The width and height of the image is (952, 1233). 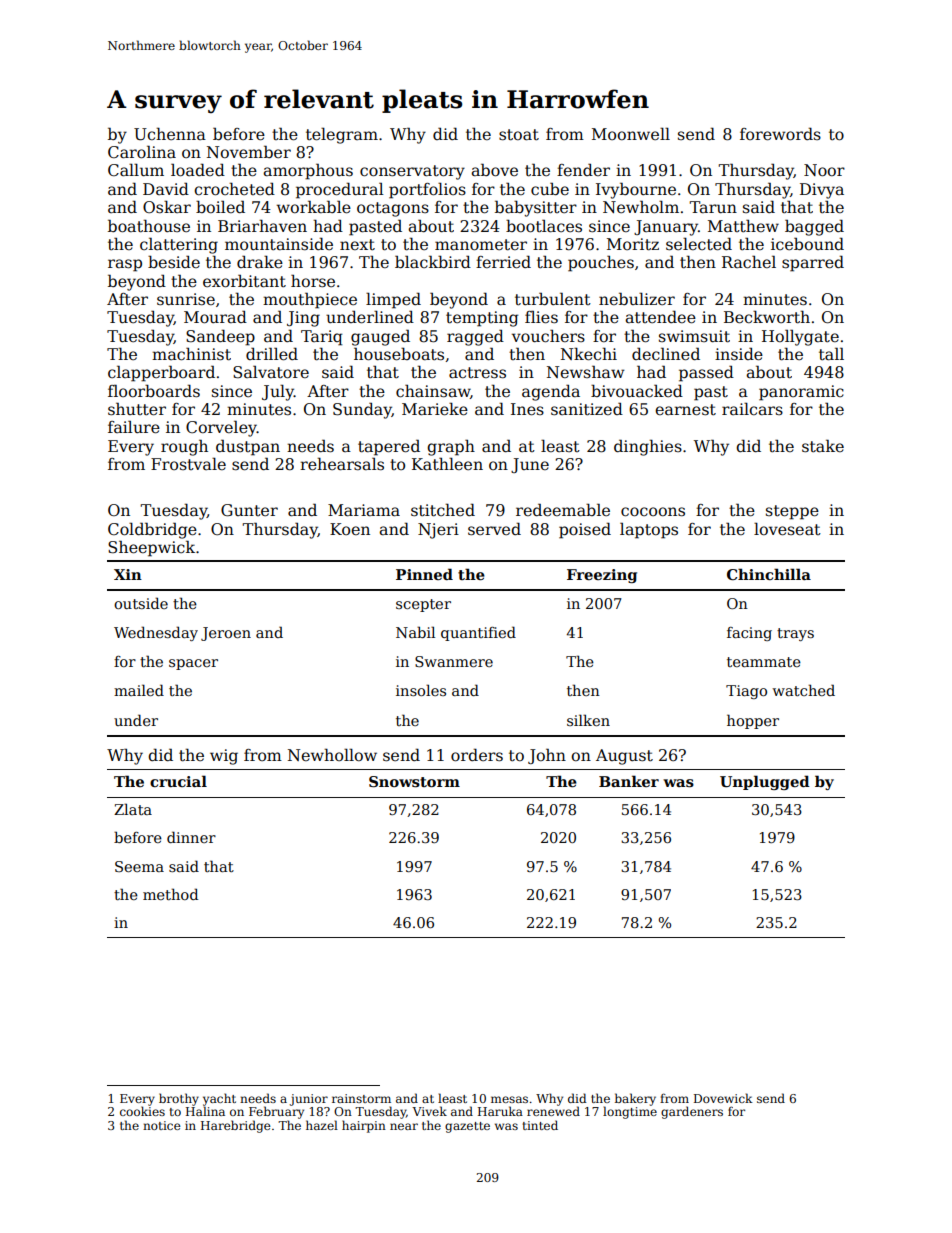 I want to click on Swanmere, so click(x=454, y=661).
